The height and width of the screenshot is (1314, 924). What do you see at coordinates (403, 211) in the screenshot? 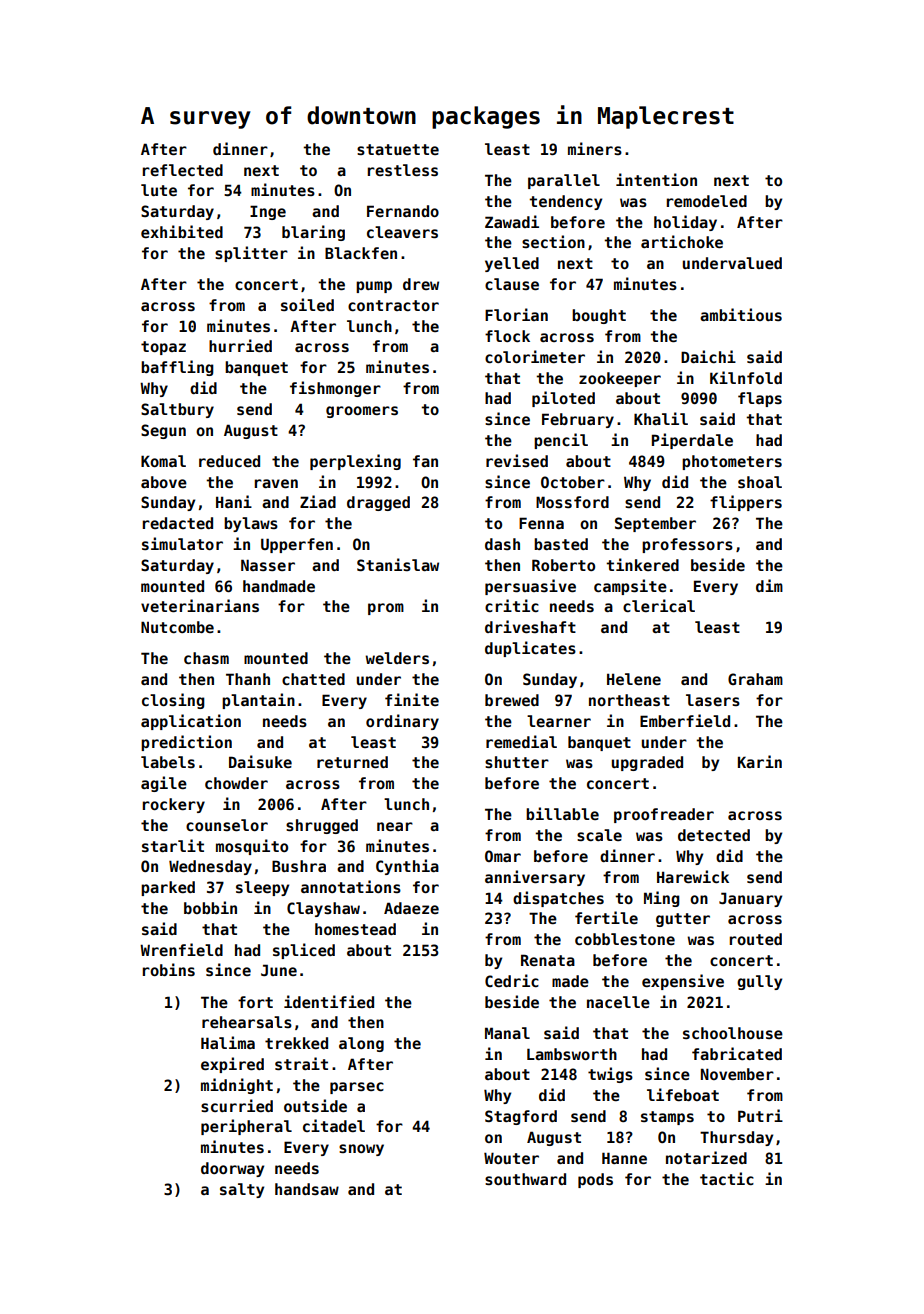
I see `Fernando` at bounding box center [403, 211].
